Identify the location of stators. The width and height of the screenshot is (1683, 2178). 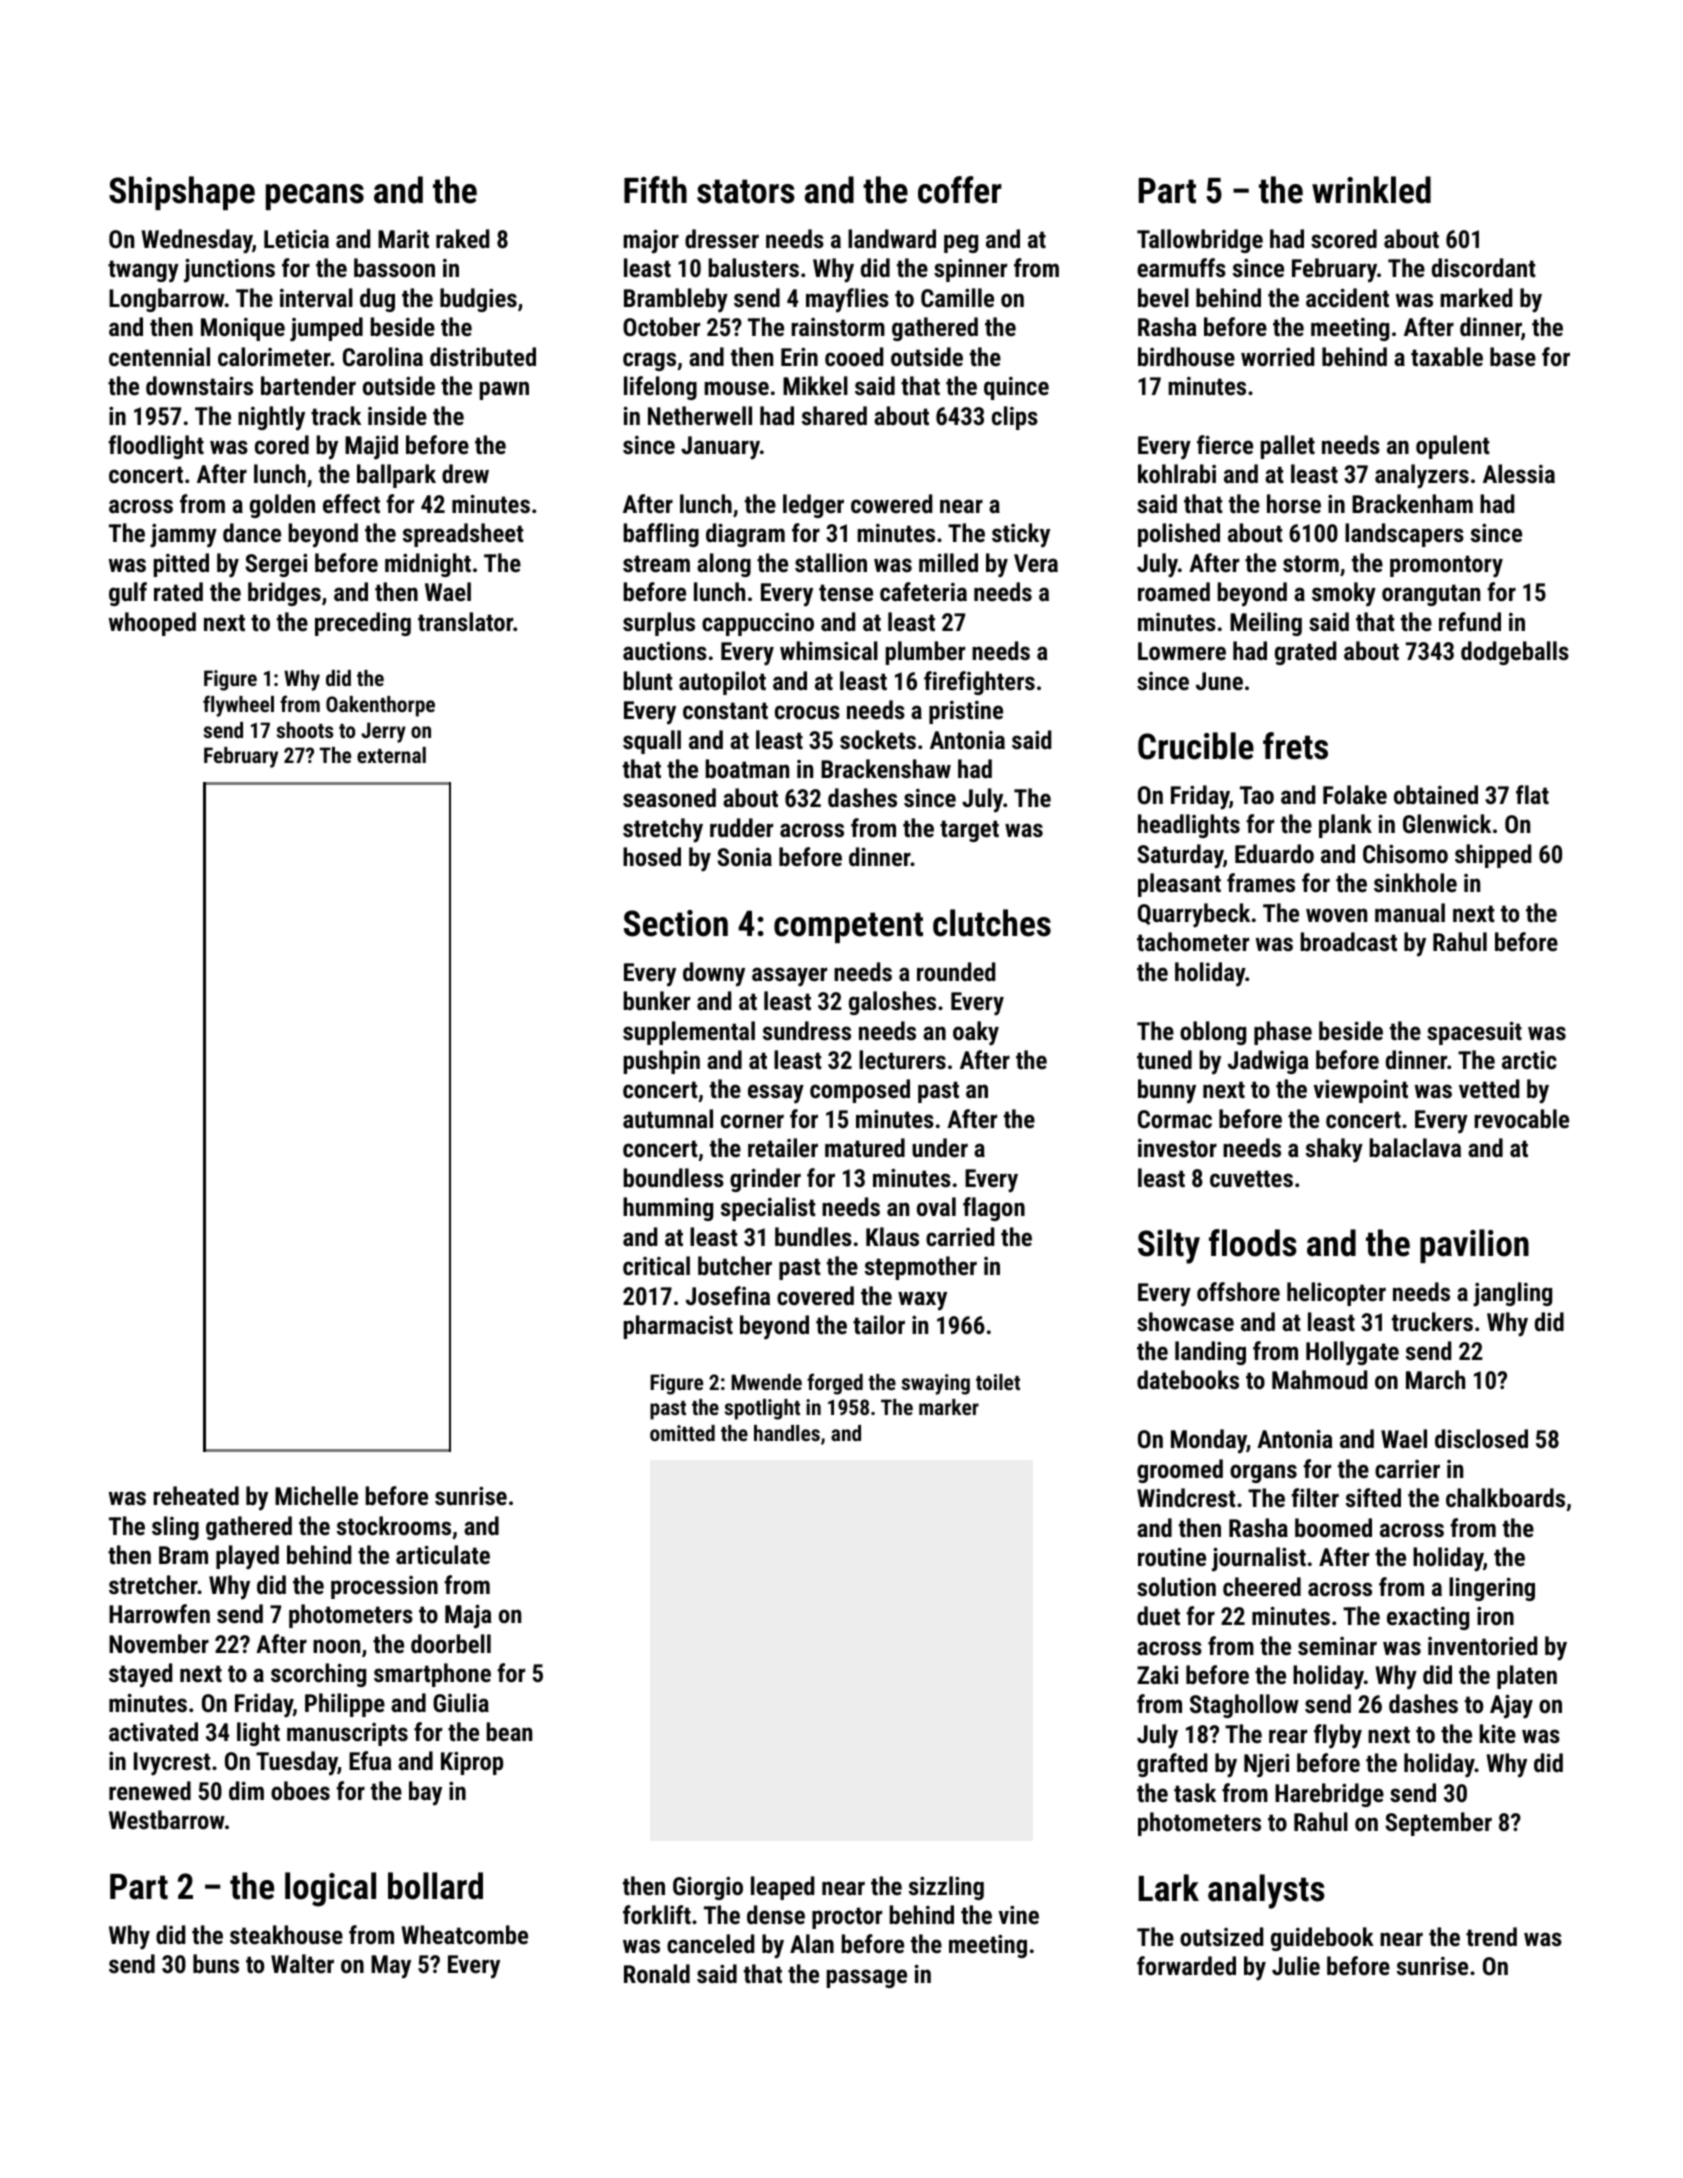
(746, 191).
